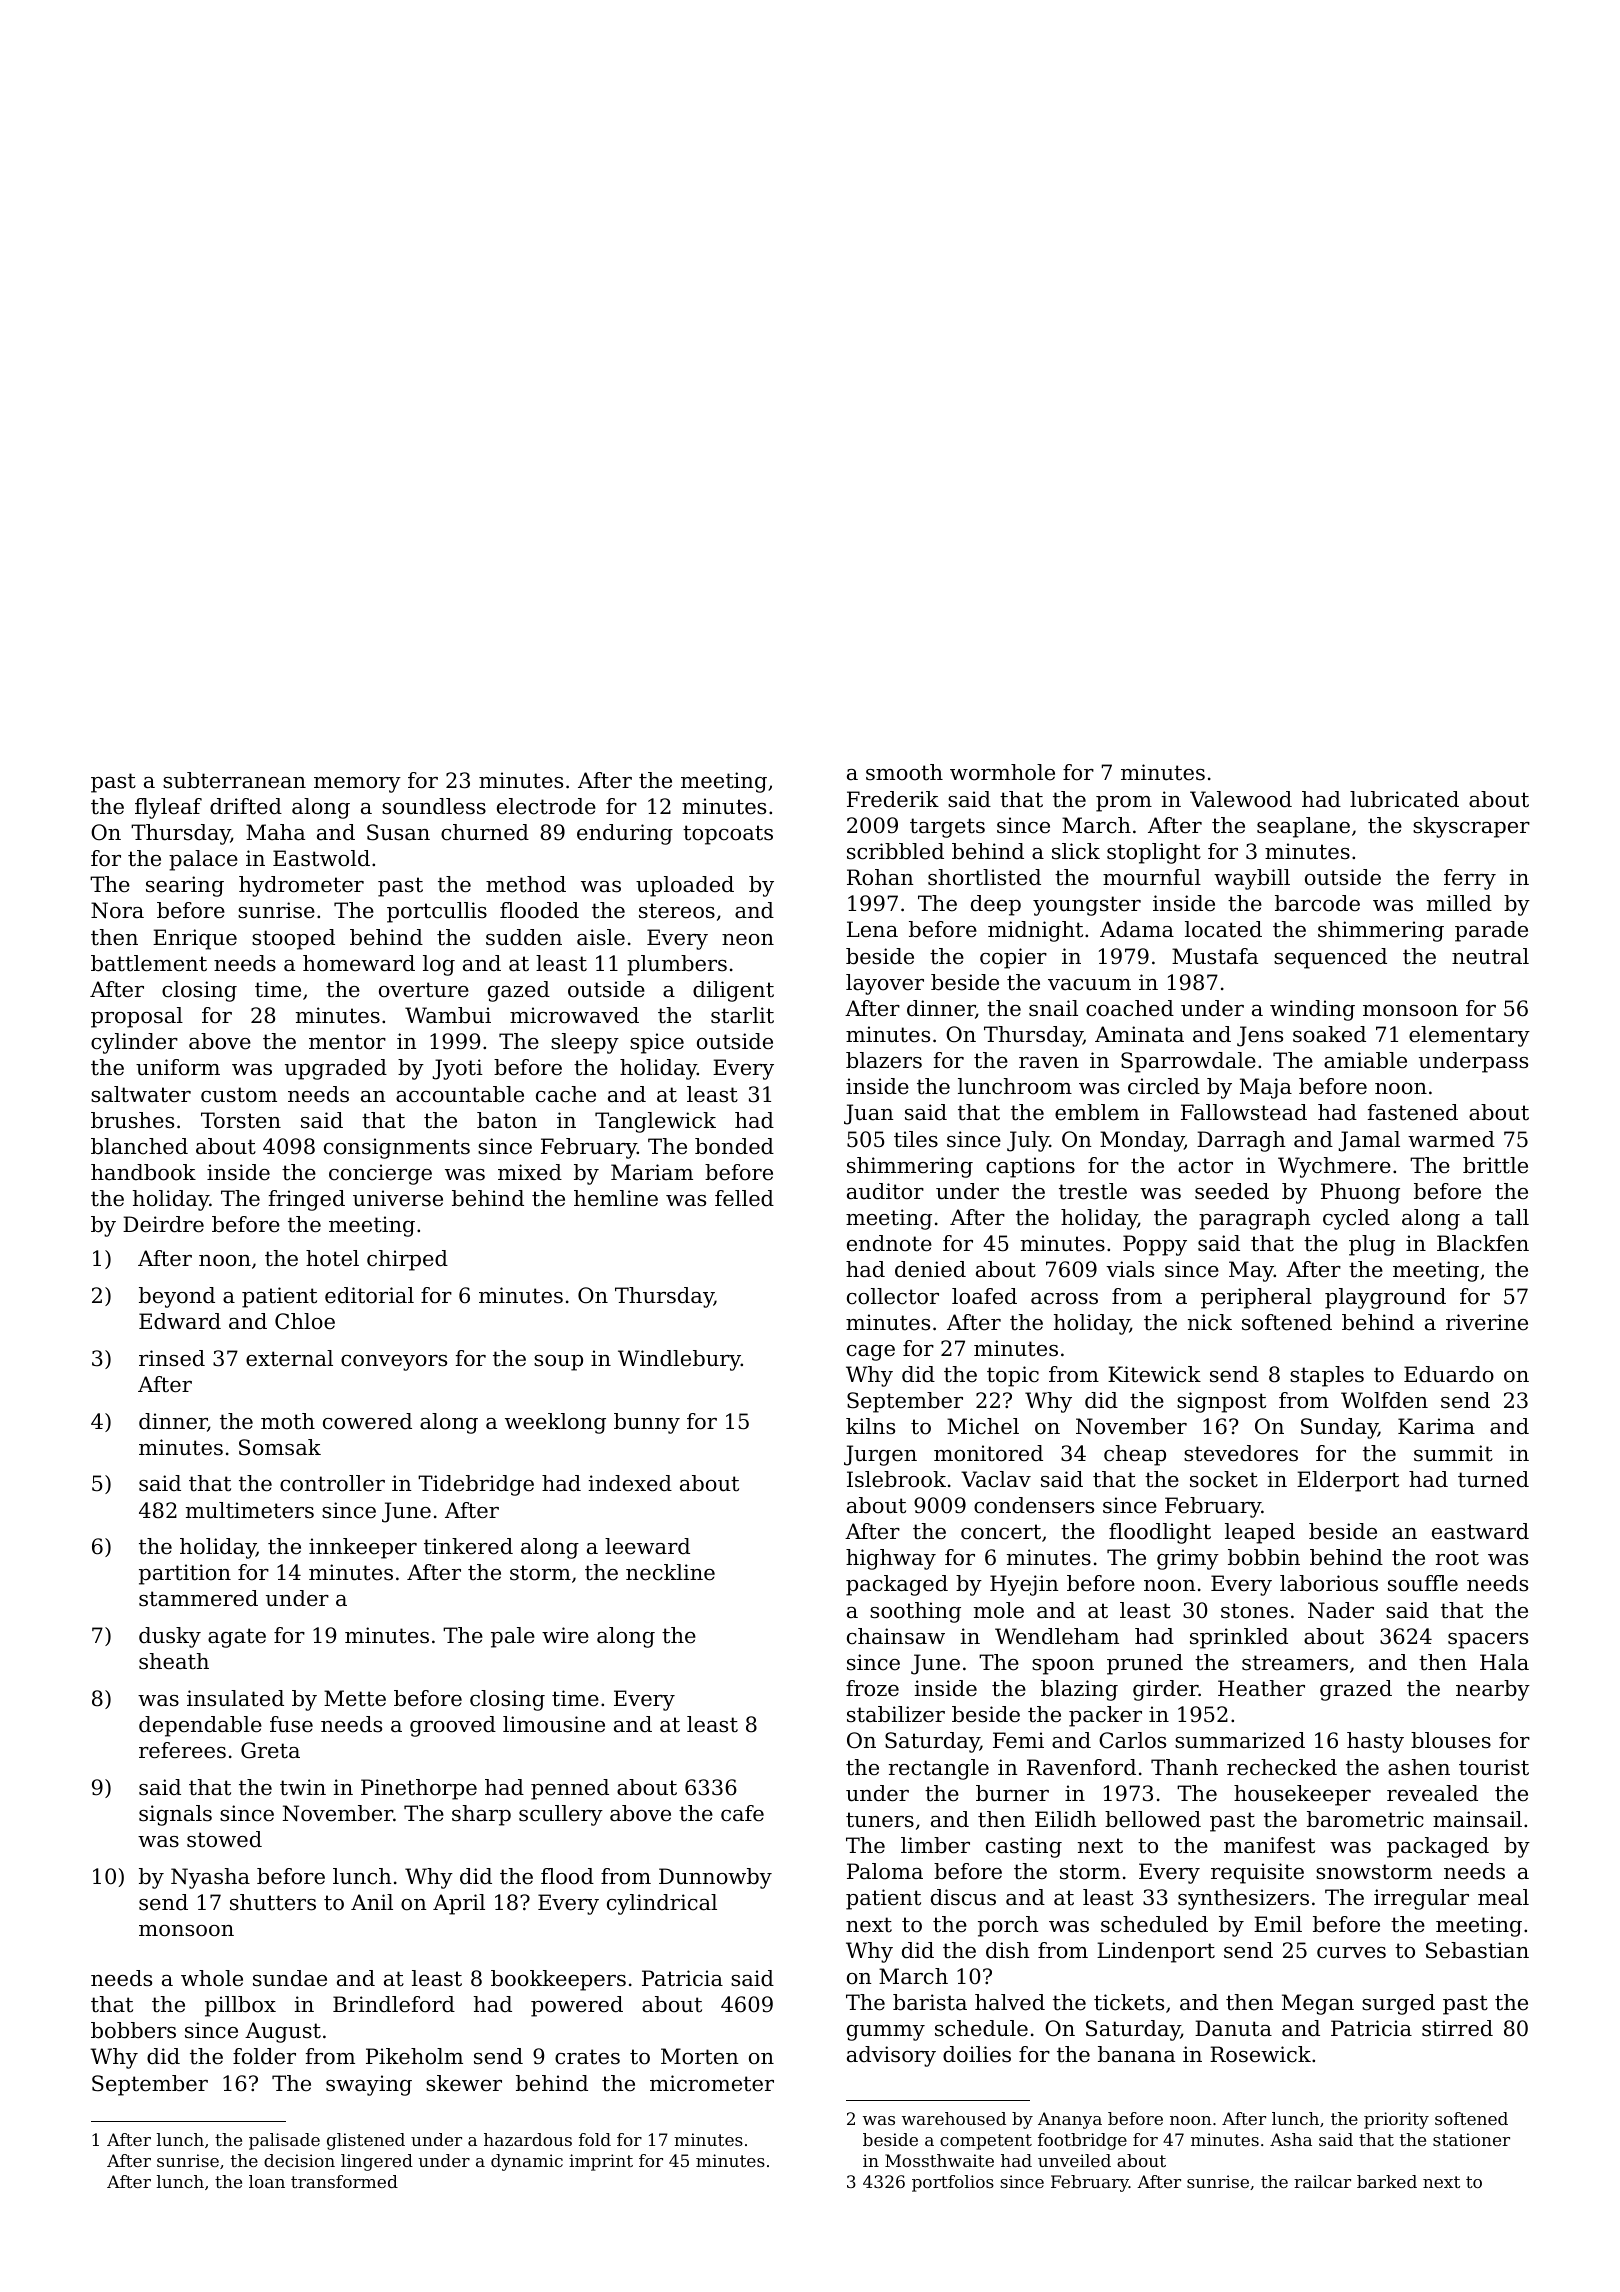  I want to click on wormhole, so click(1002, 772).
